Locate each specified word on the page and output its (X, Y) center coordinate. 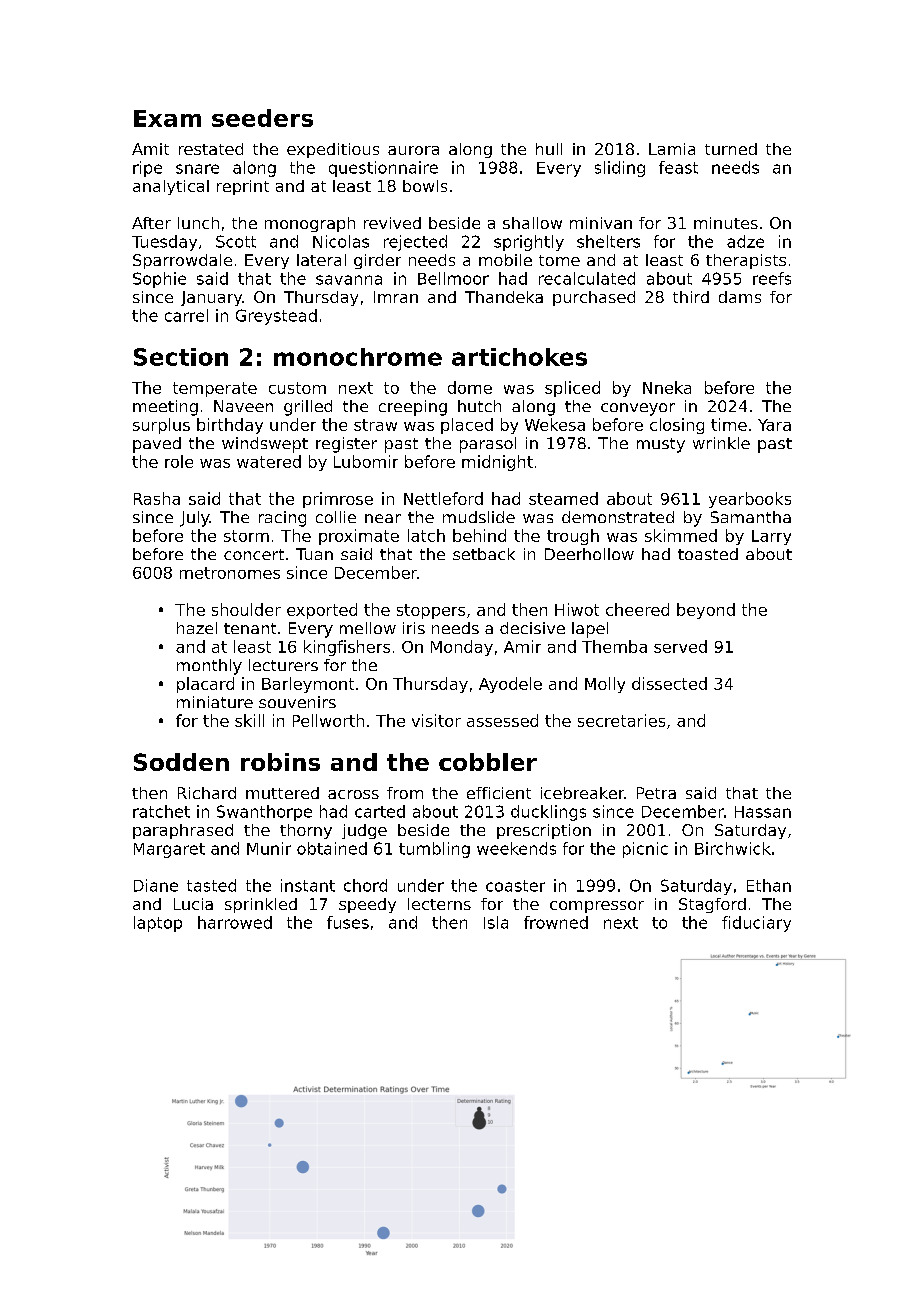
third (691, 297)
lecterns (439, 904)
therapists (746, 261)
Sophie (159, 280)
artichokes (519, 357)
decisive (532, 628)
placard (205, 685)
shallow (532, 223)
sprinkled (261, 905)
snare (197, 169)
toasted (708, 554)
